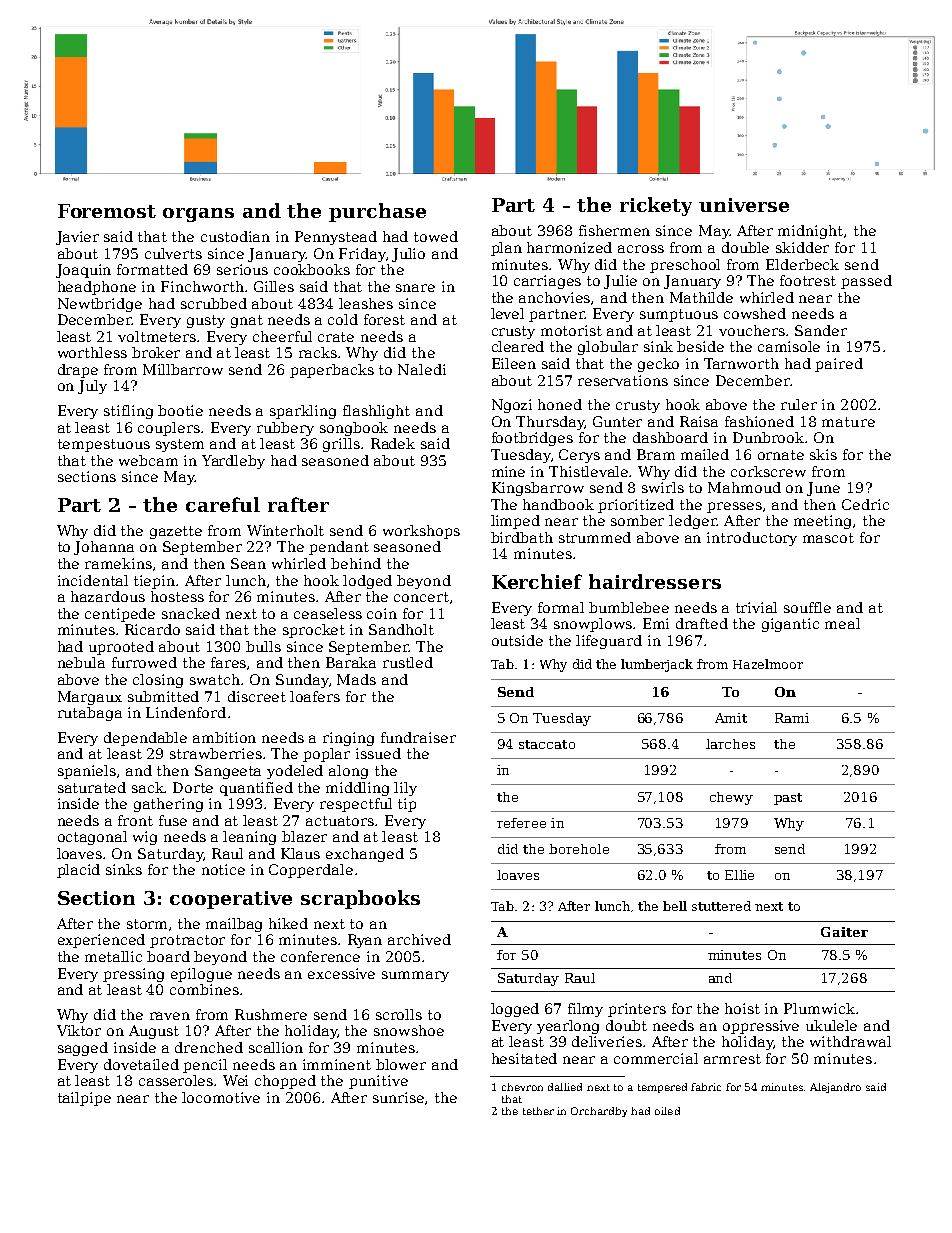  Describe the element at coordinates (608, 348) in the document. I see `globular` at that location.
